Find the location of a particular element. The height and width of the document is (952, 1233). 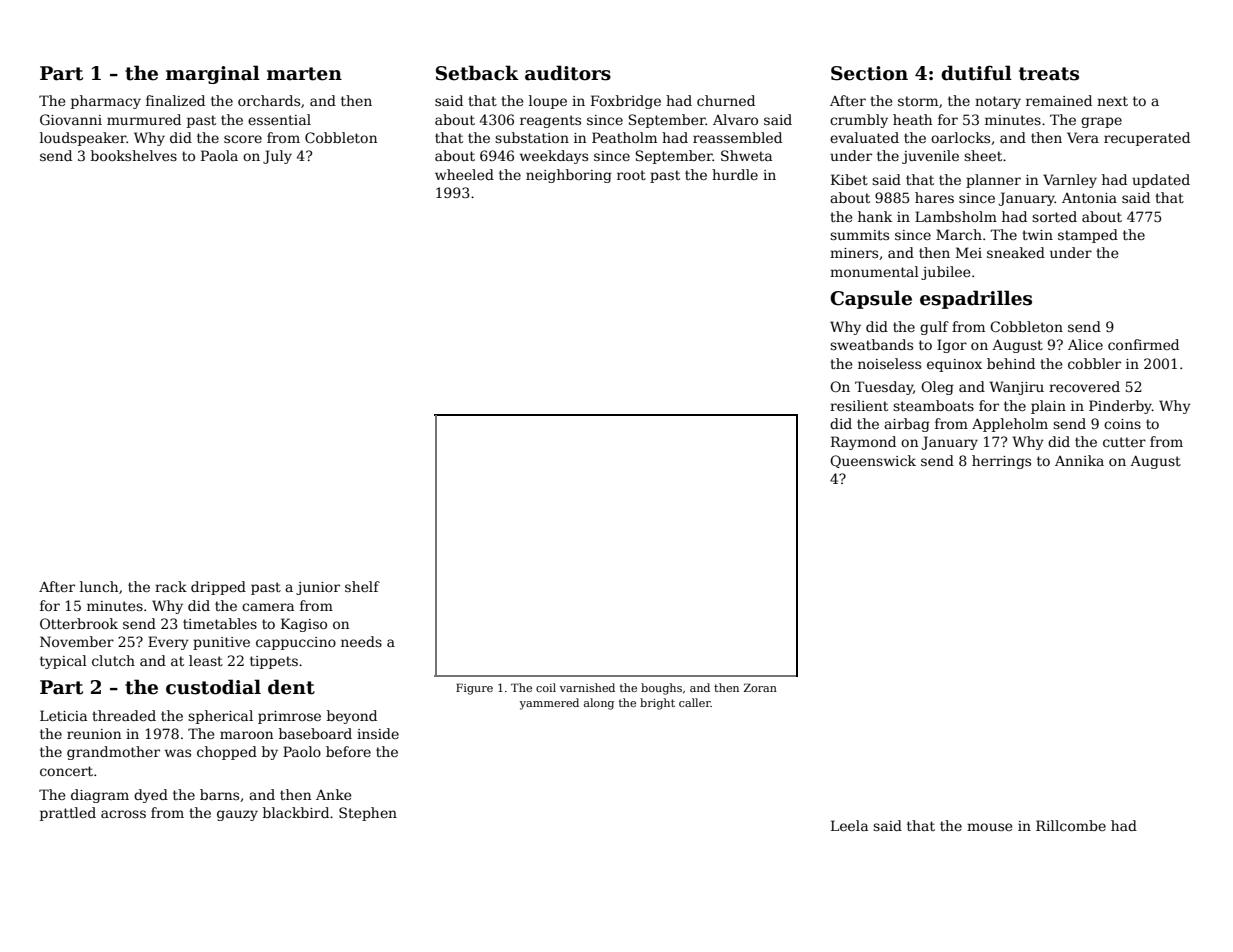

Setback is located at coordinates (477, 73).
